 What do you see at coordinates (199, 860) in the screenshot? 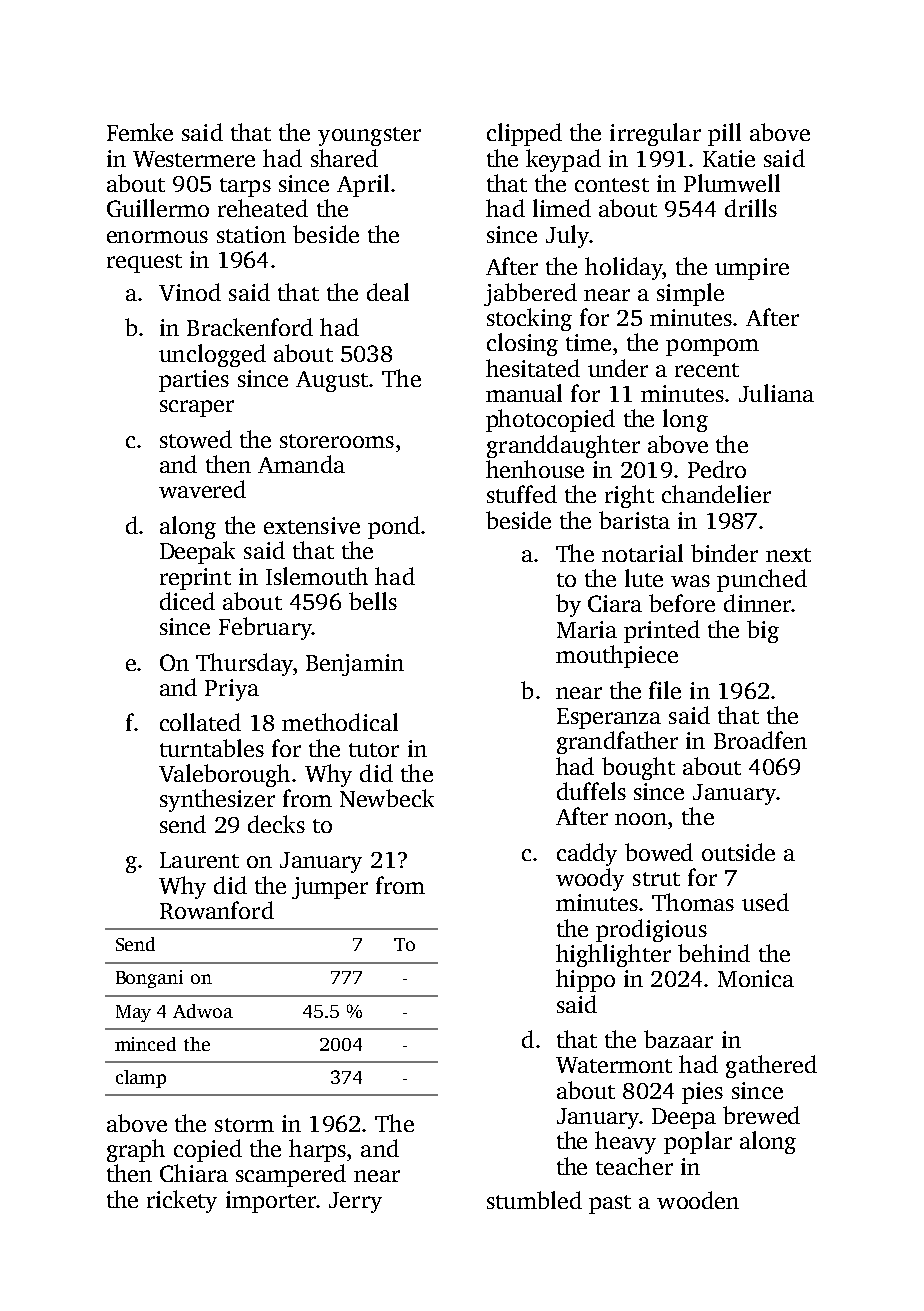
I see `Laurent` at bounding box center [199, 860].
